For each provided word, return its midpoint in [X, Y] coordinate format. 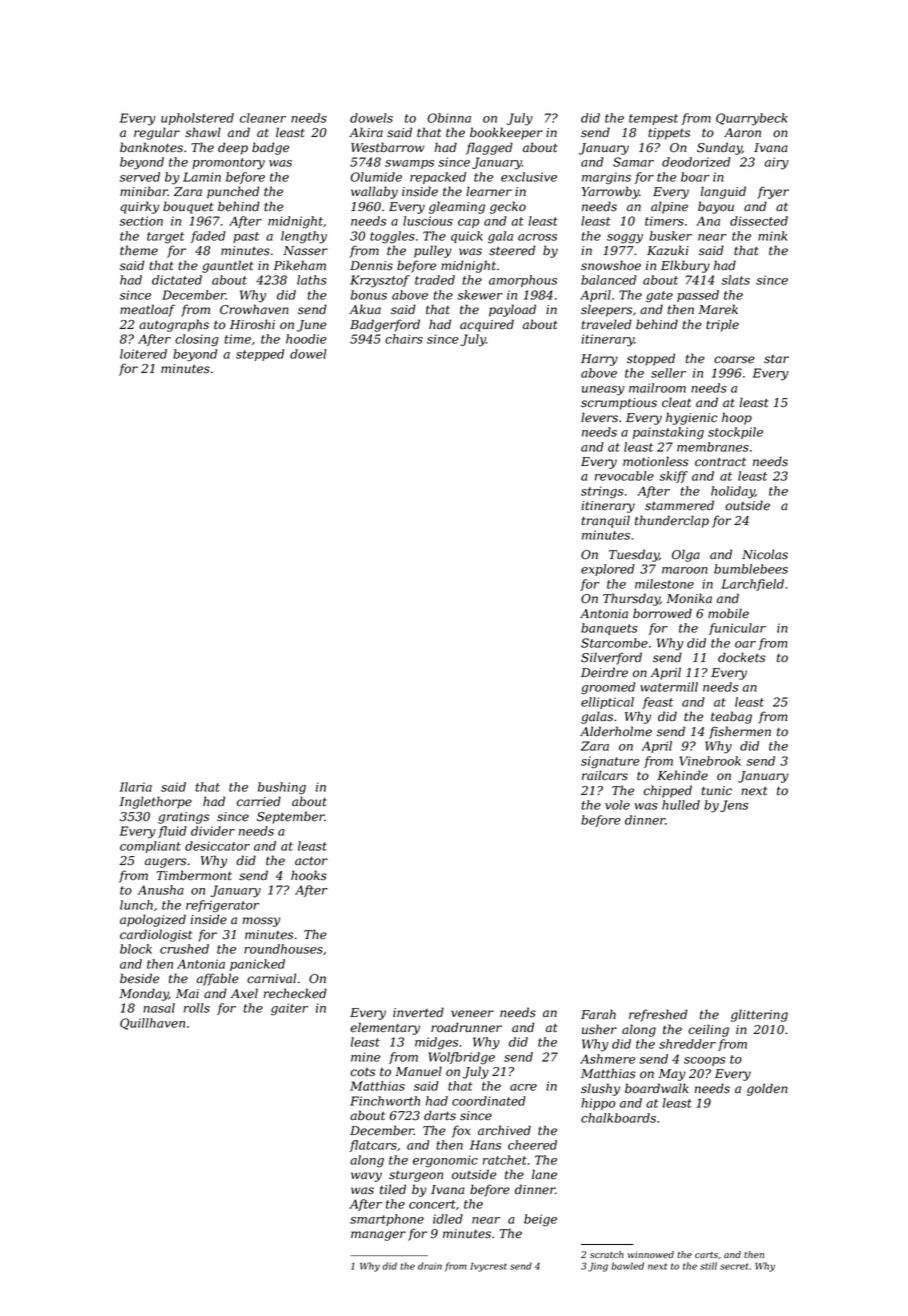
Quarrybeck [751, 119]
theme [139, 250]
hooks [309, 875]
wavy [366, 1177]
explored [608, 570]
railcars [605, 775]
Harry [599, 360]
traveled [607, 324]
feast [657, 703]
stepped [260, 355]
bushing [282, 788]
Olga [686, 555]
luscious [428, 221]
